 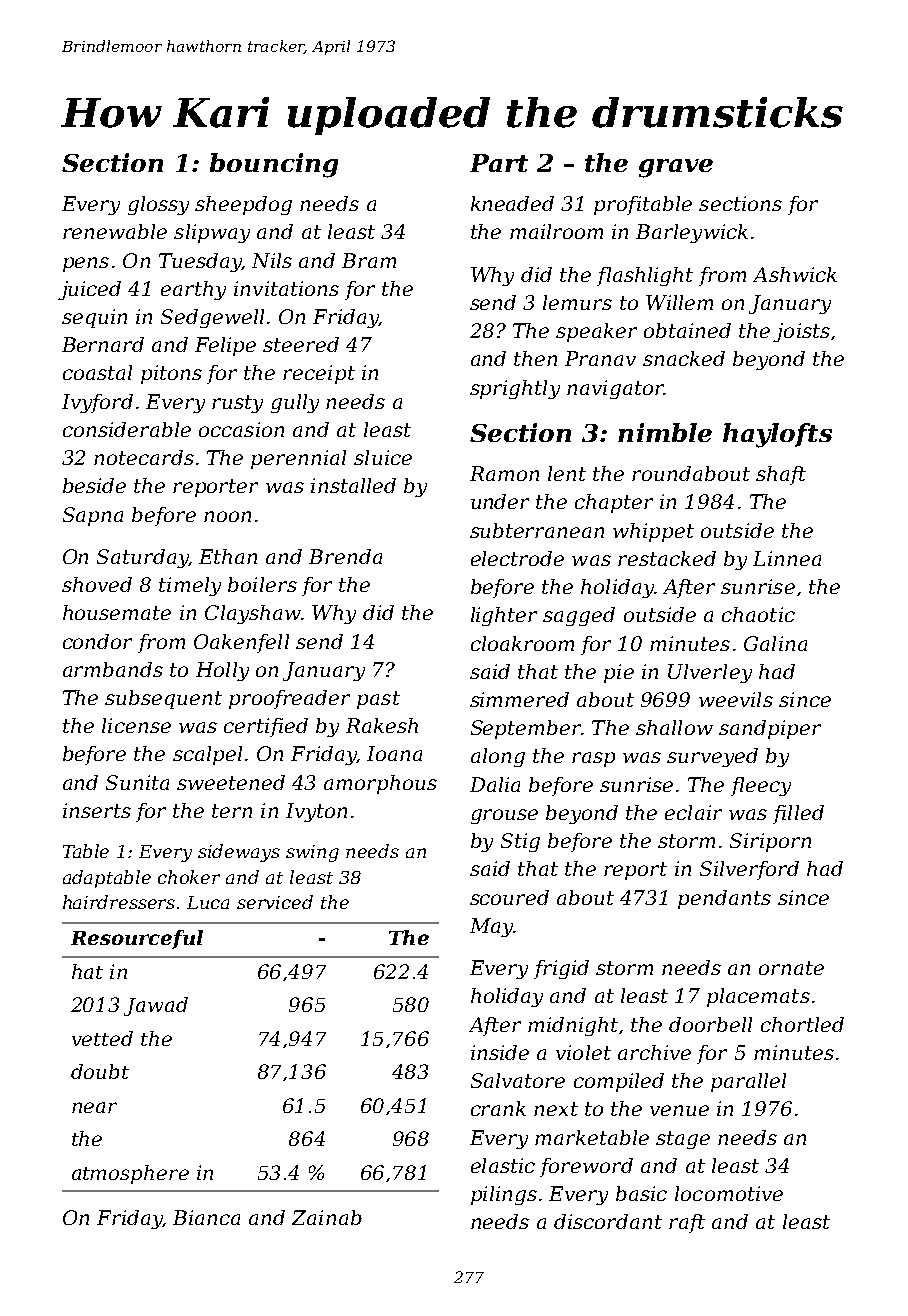 I want to click on filled, so click(x=798, y=814).
